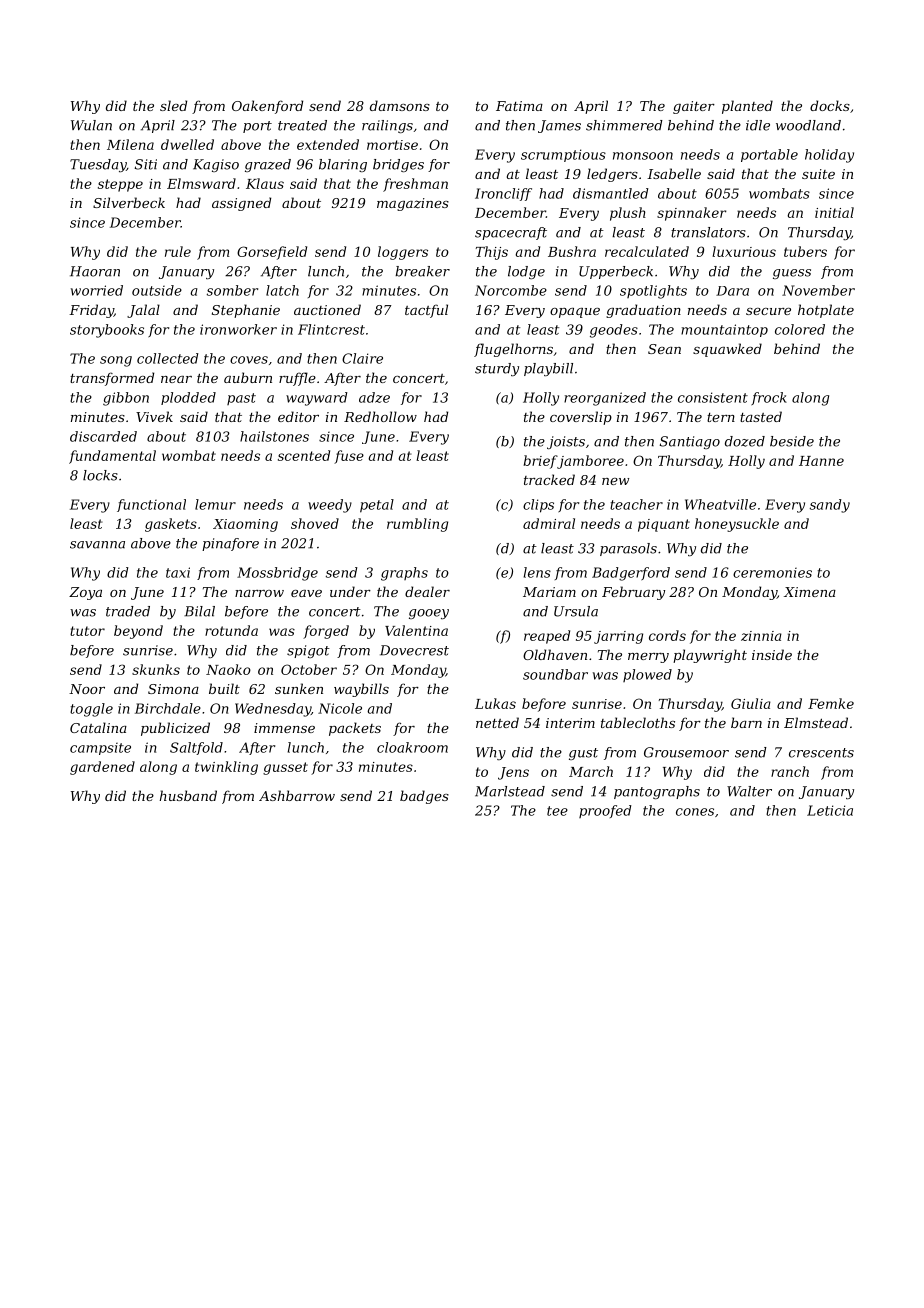 The image size is (924, 1308). What do you see at coordinates (424, 797) in the image?
I see `badges` at bounding box center [424, 797].
